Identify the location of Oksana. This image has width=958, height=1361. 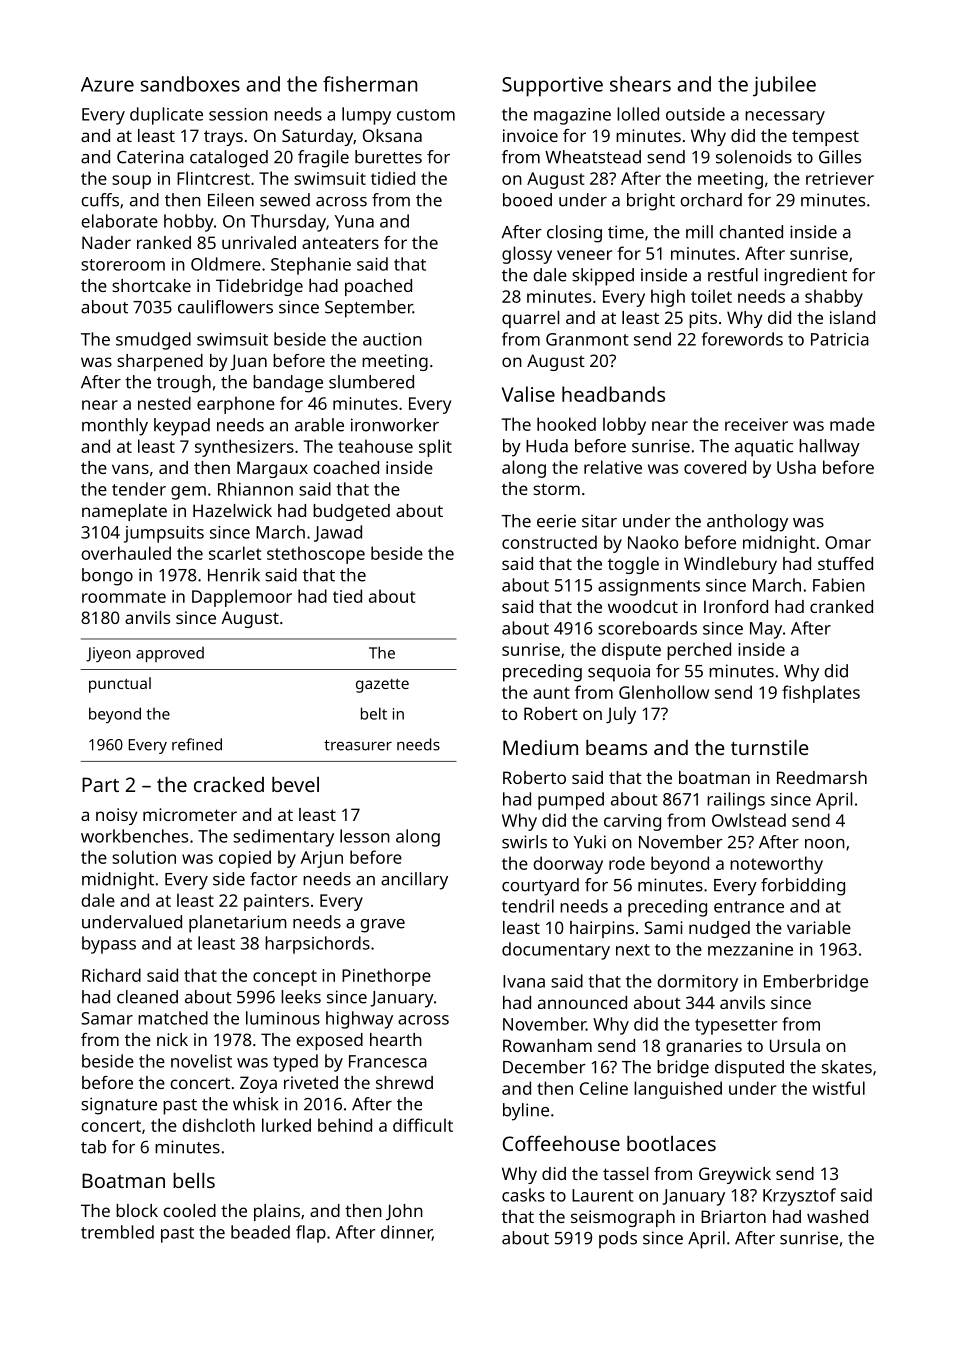
(392, 135).
